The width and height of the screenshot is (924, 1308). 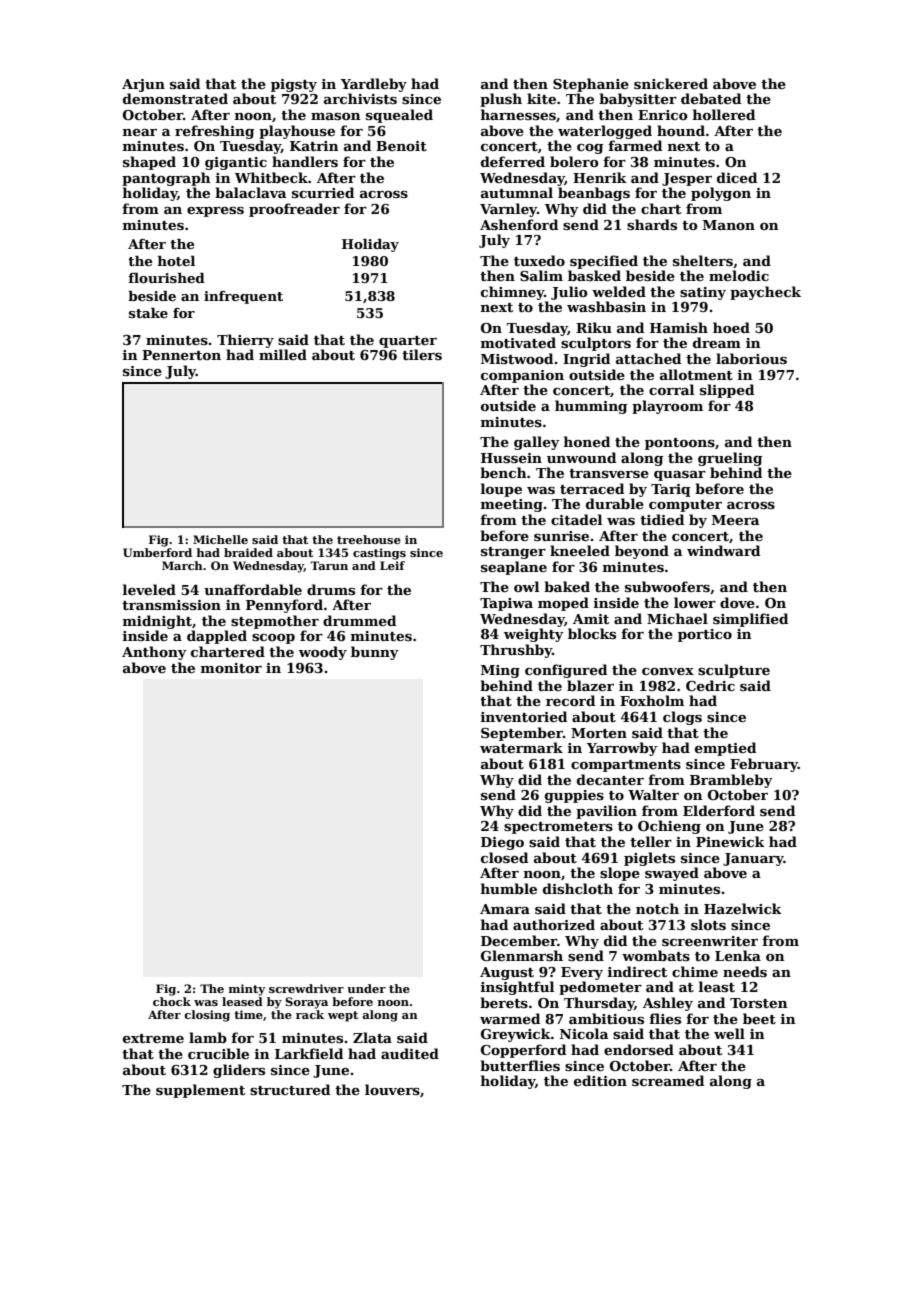 I want to click on under, so click(x=366, y=988).
